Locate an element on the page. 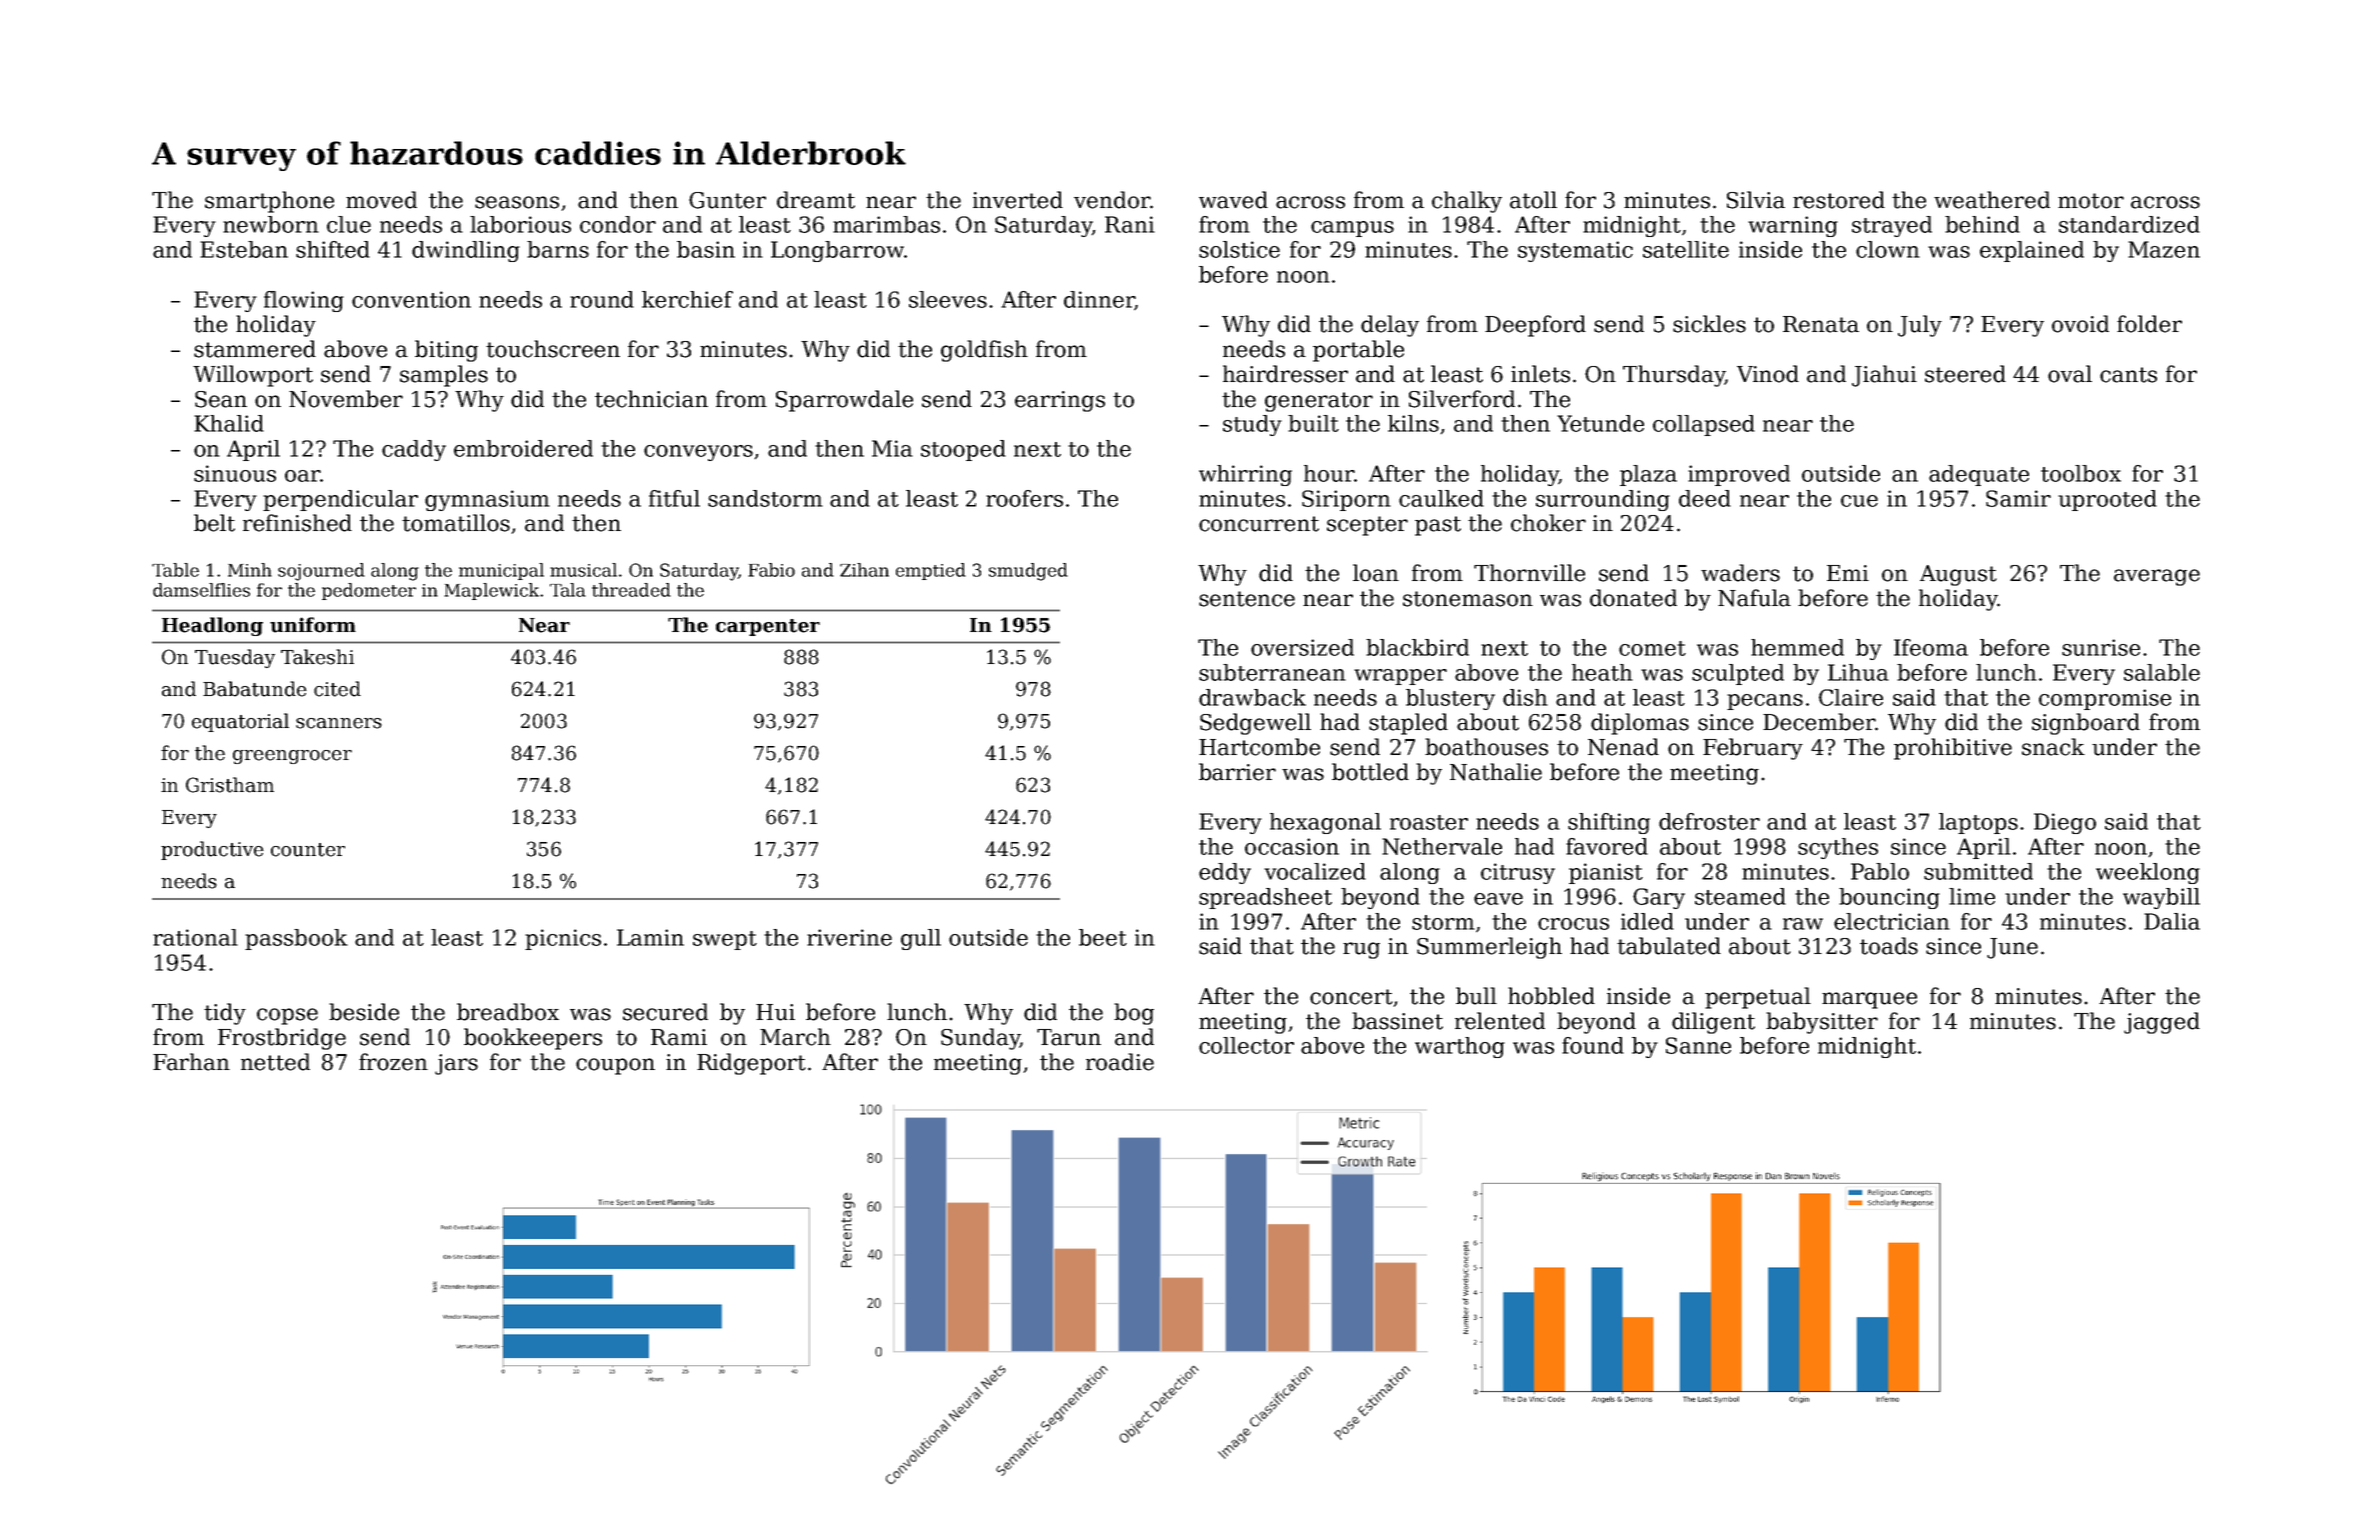  smartphone is located at coordinates (269, 202).
